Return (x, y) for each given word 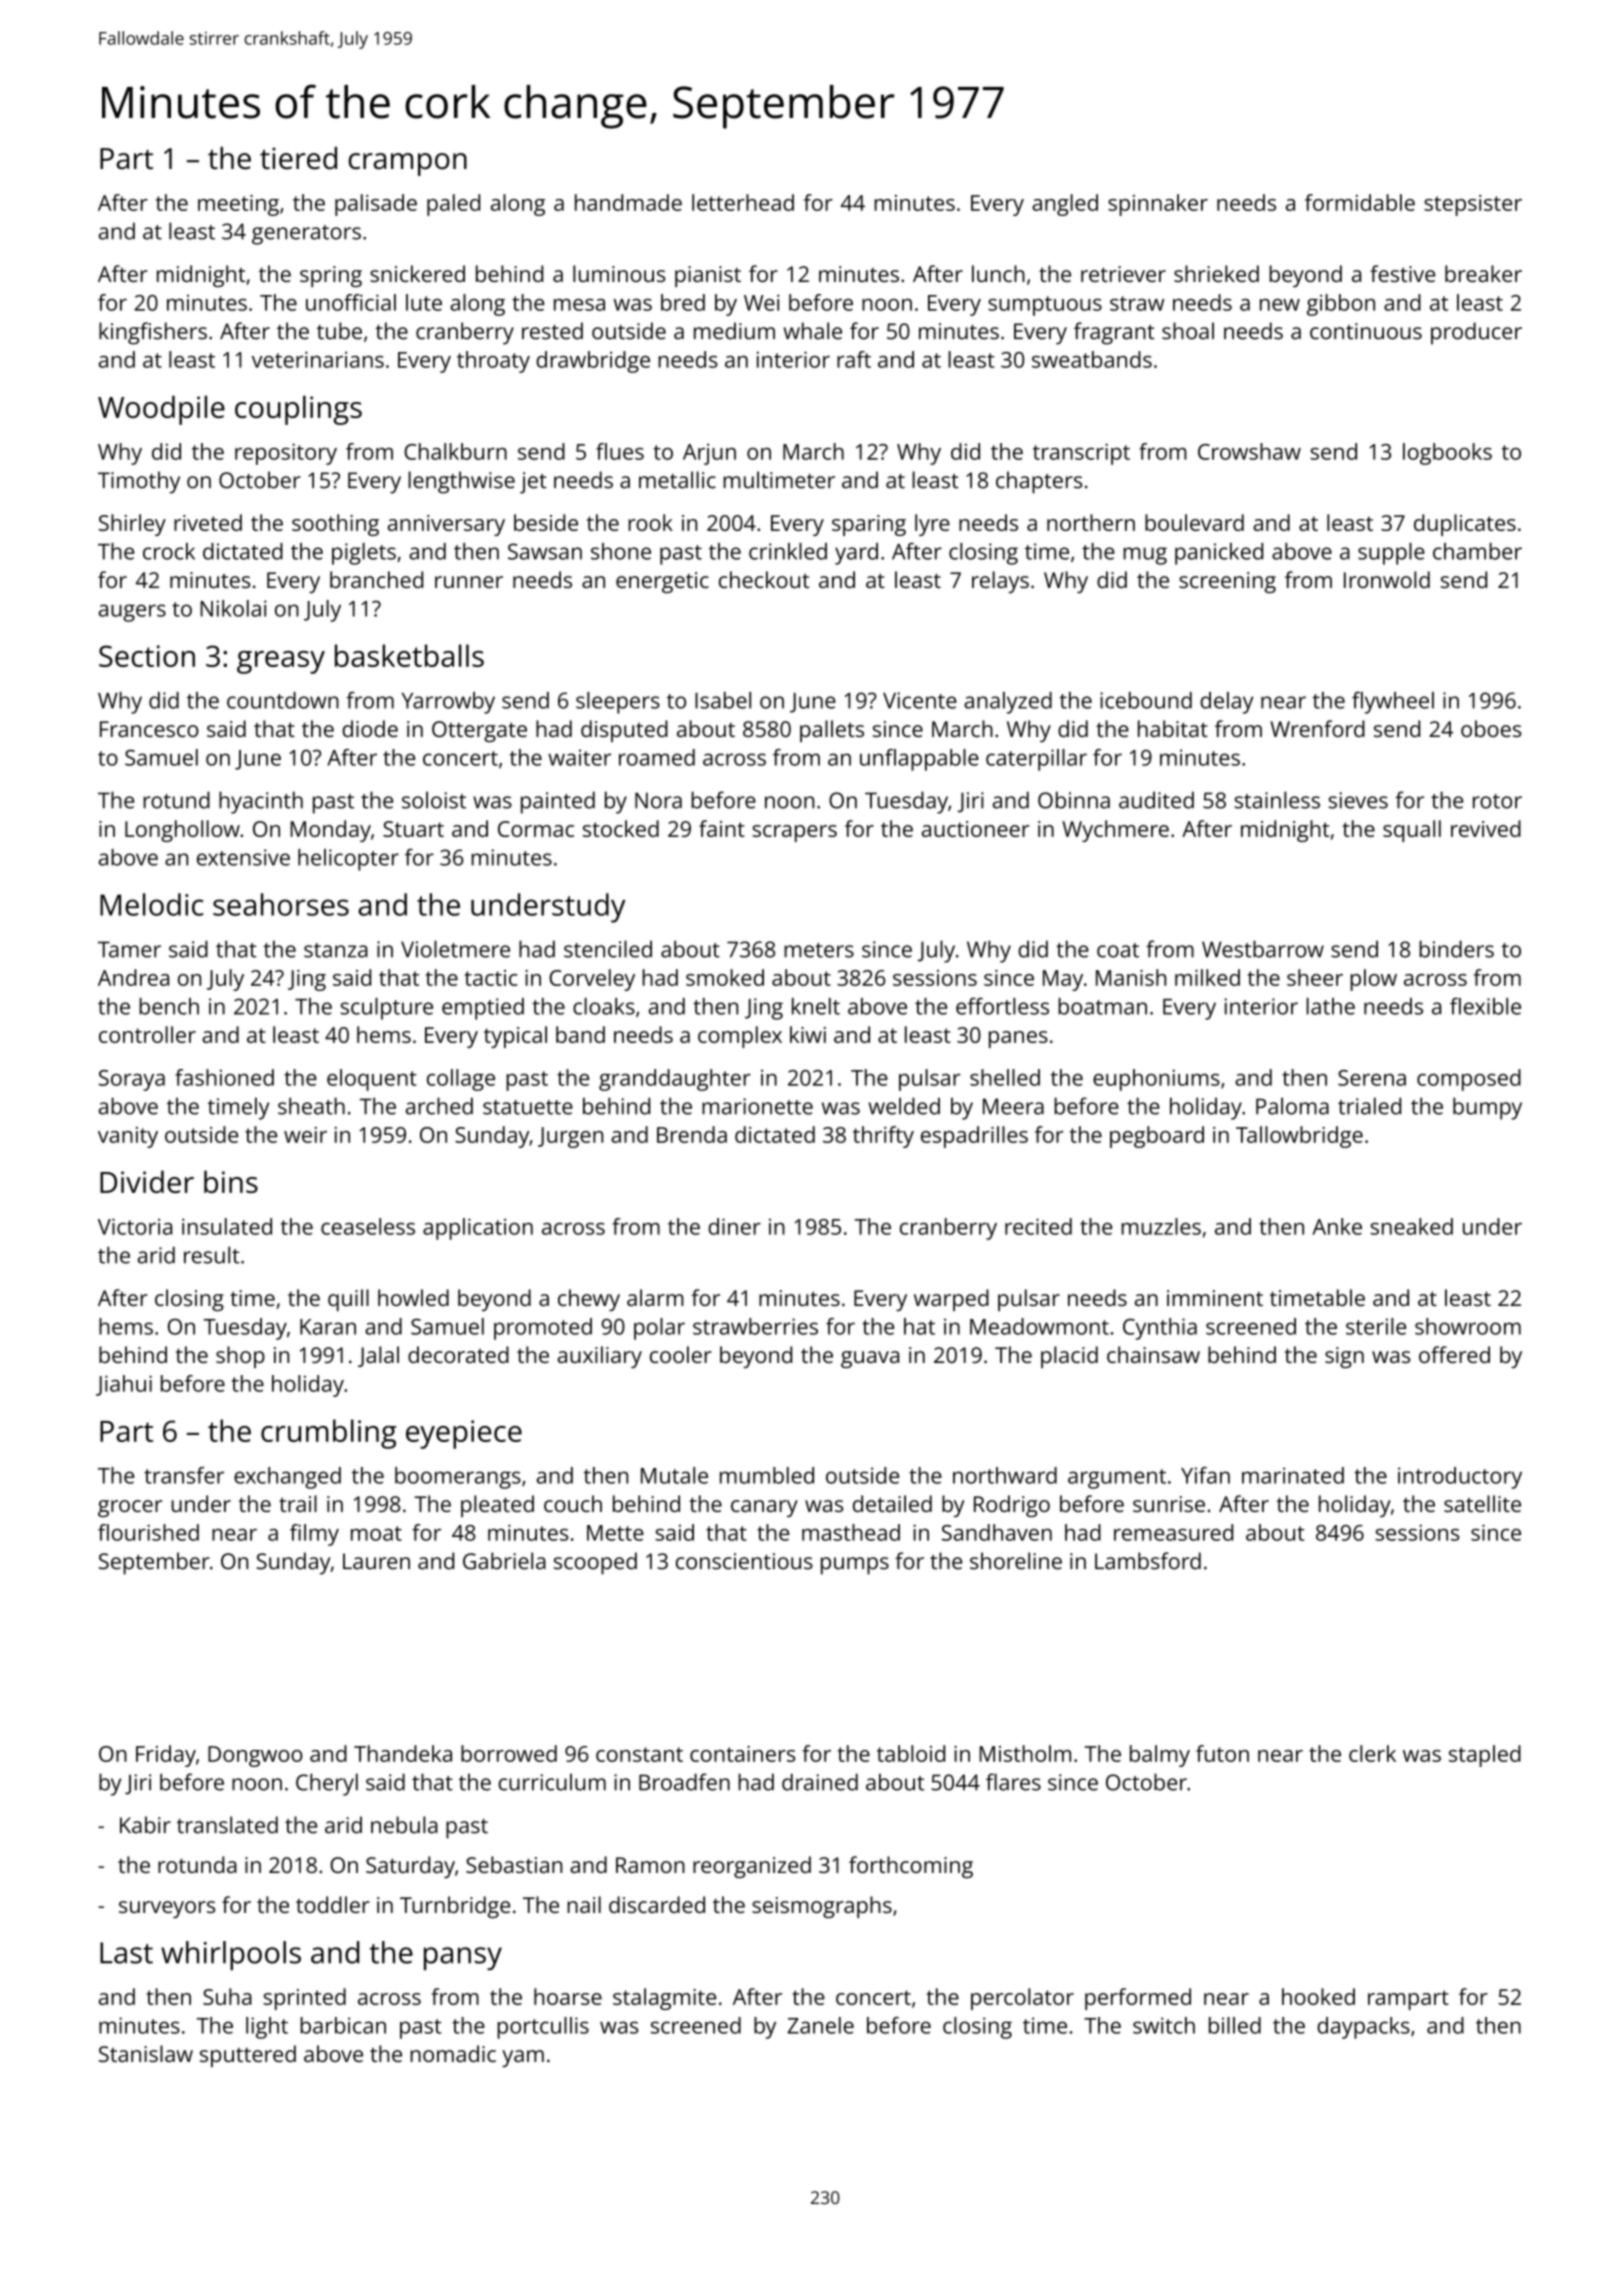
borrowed (509, 1753)
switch (1164, 2025)
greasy (281, 662)
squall (1412, 831)
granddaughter (675, 1080)
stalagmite (664, 1999)
